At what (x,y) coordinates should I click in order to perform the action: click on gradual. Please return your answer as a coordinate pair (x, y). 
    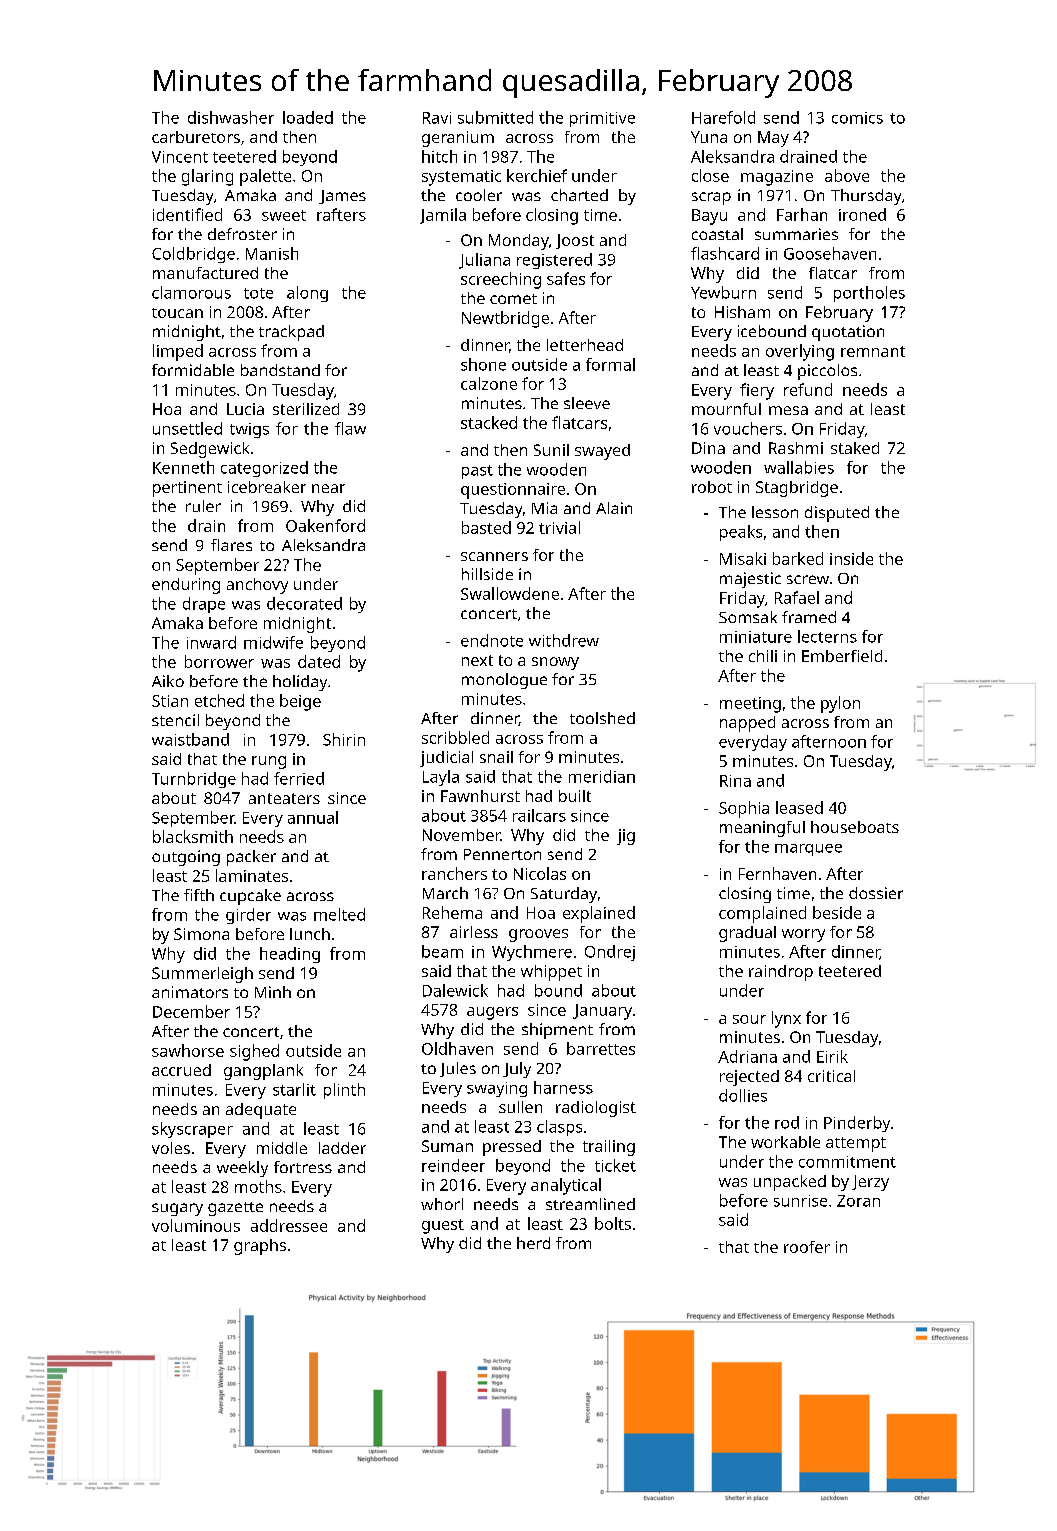
    Looking at the image, I should click on (747, 934).
